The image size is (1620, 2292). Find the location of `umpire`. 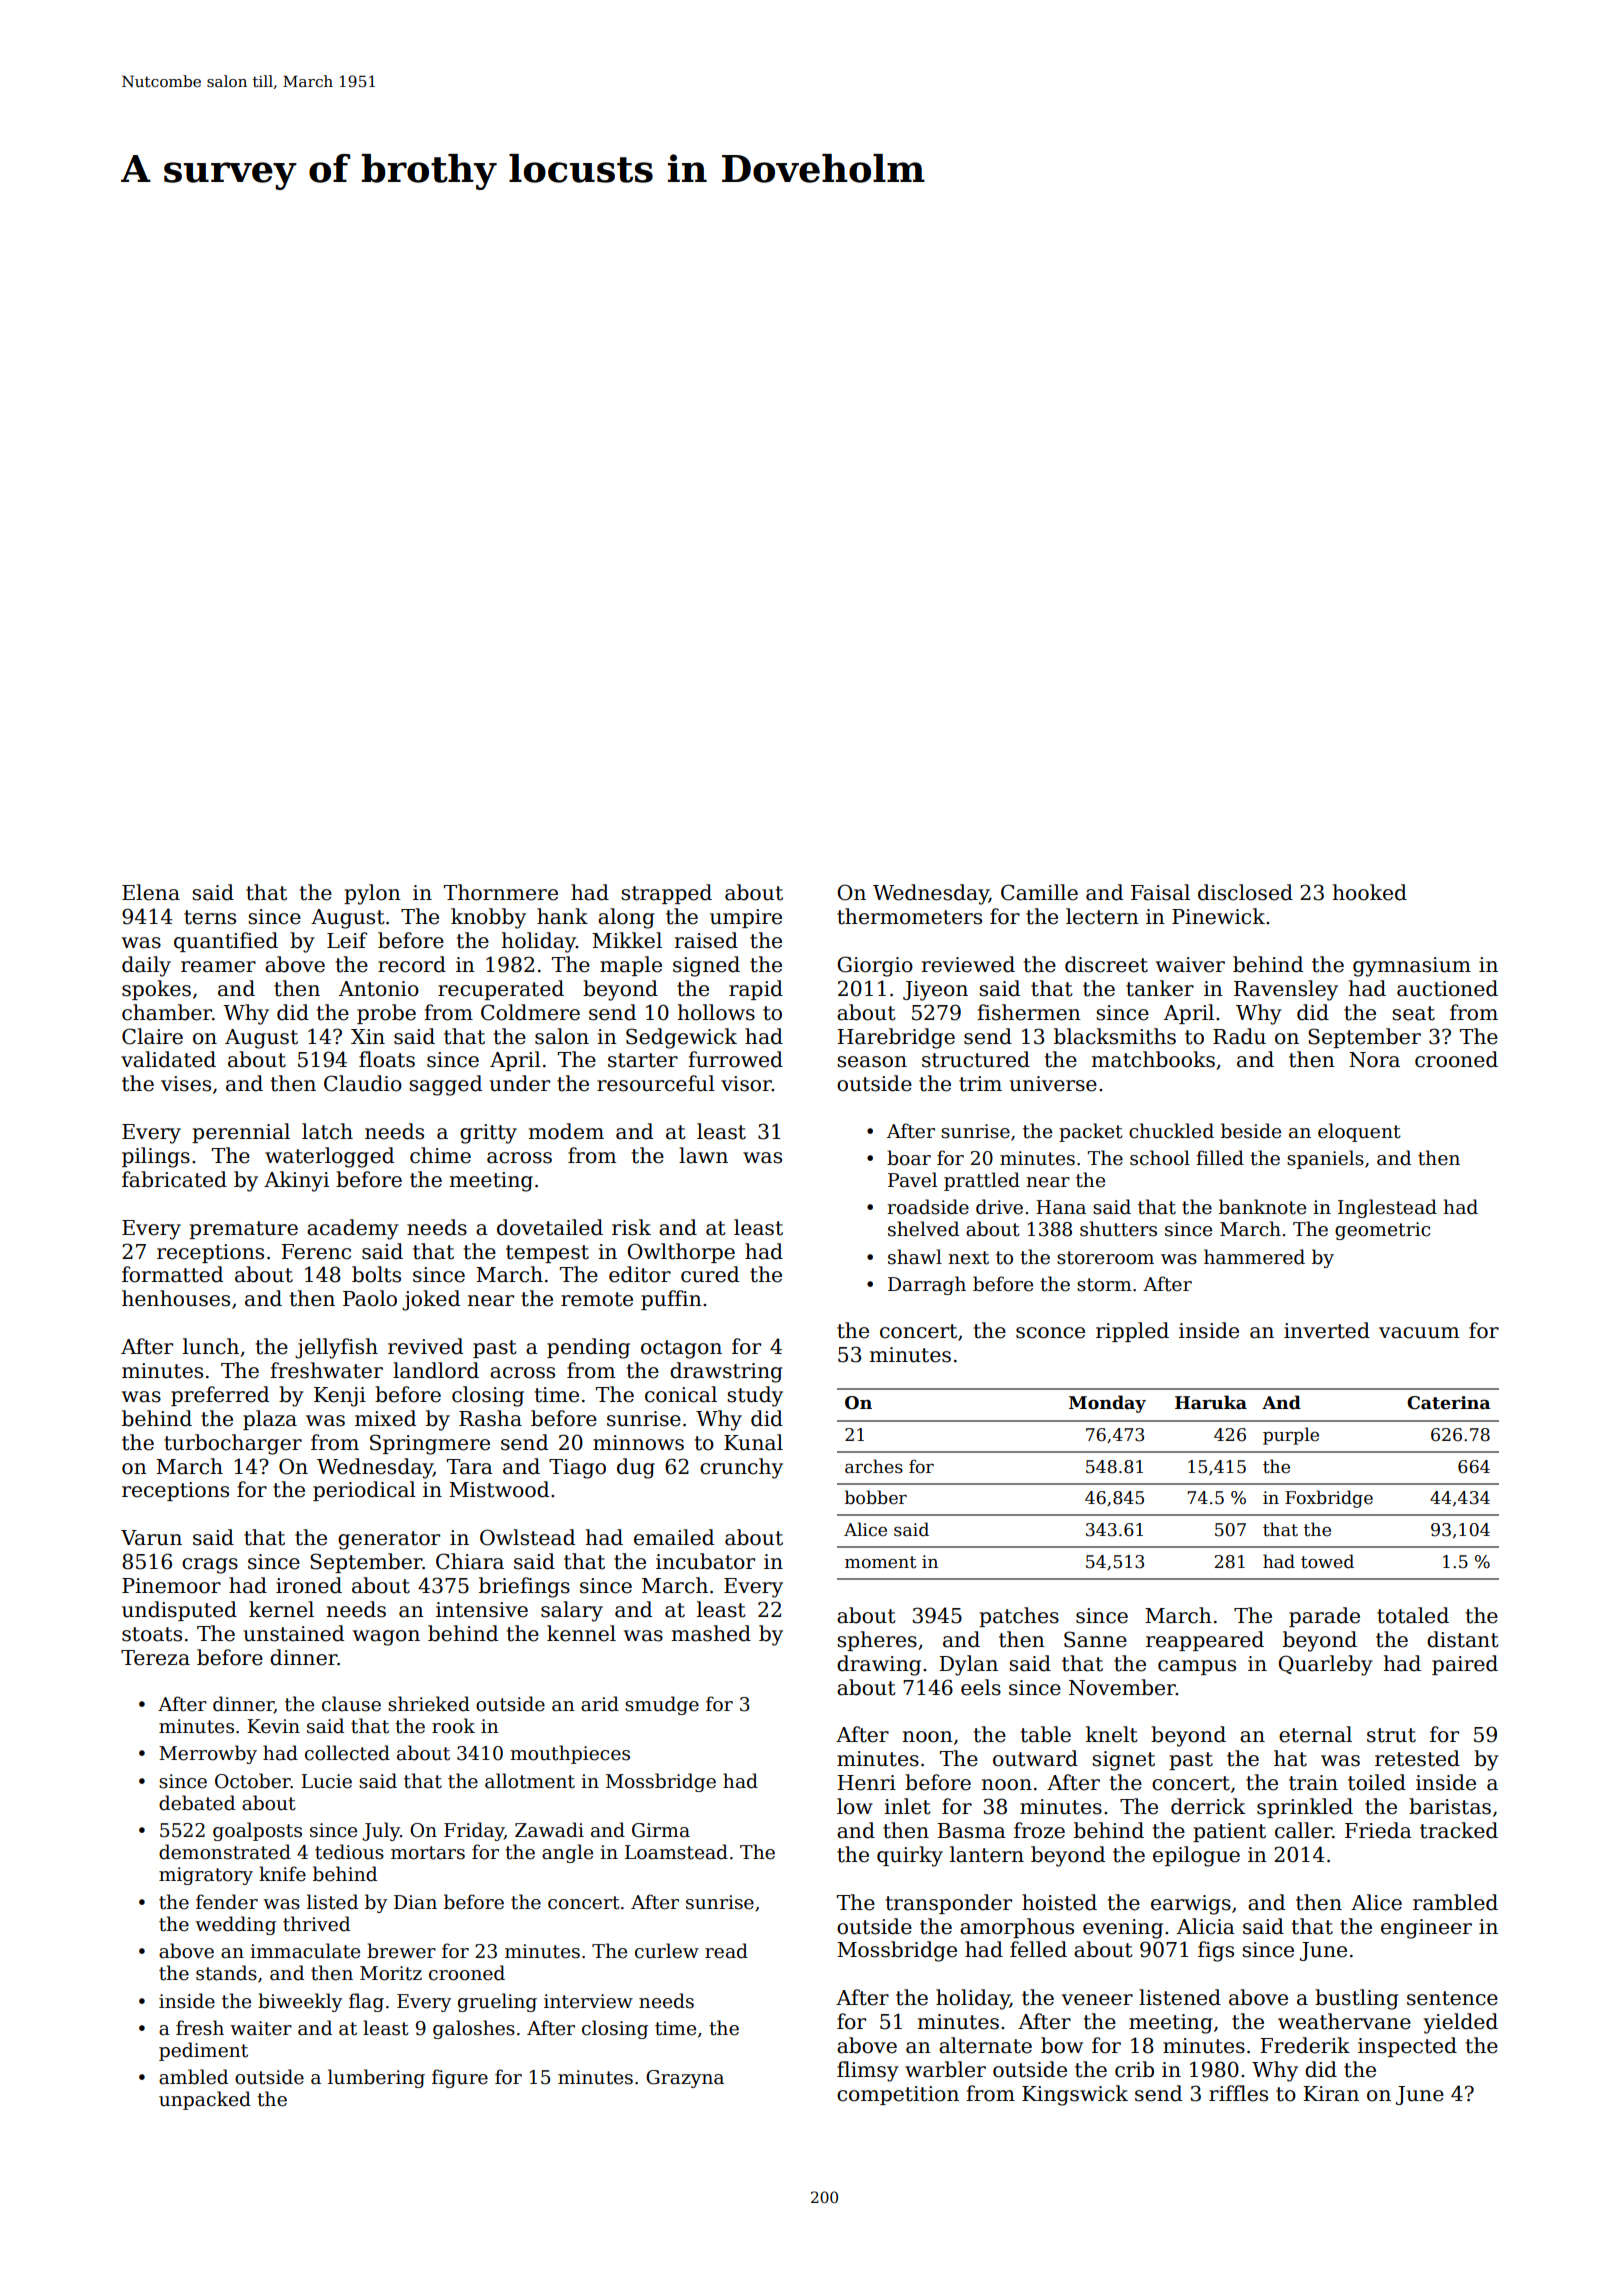

umpire is located at coordinates (746, 918).
